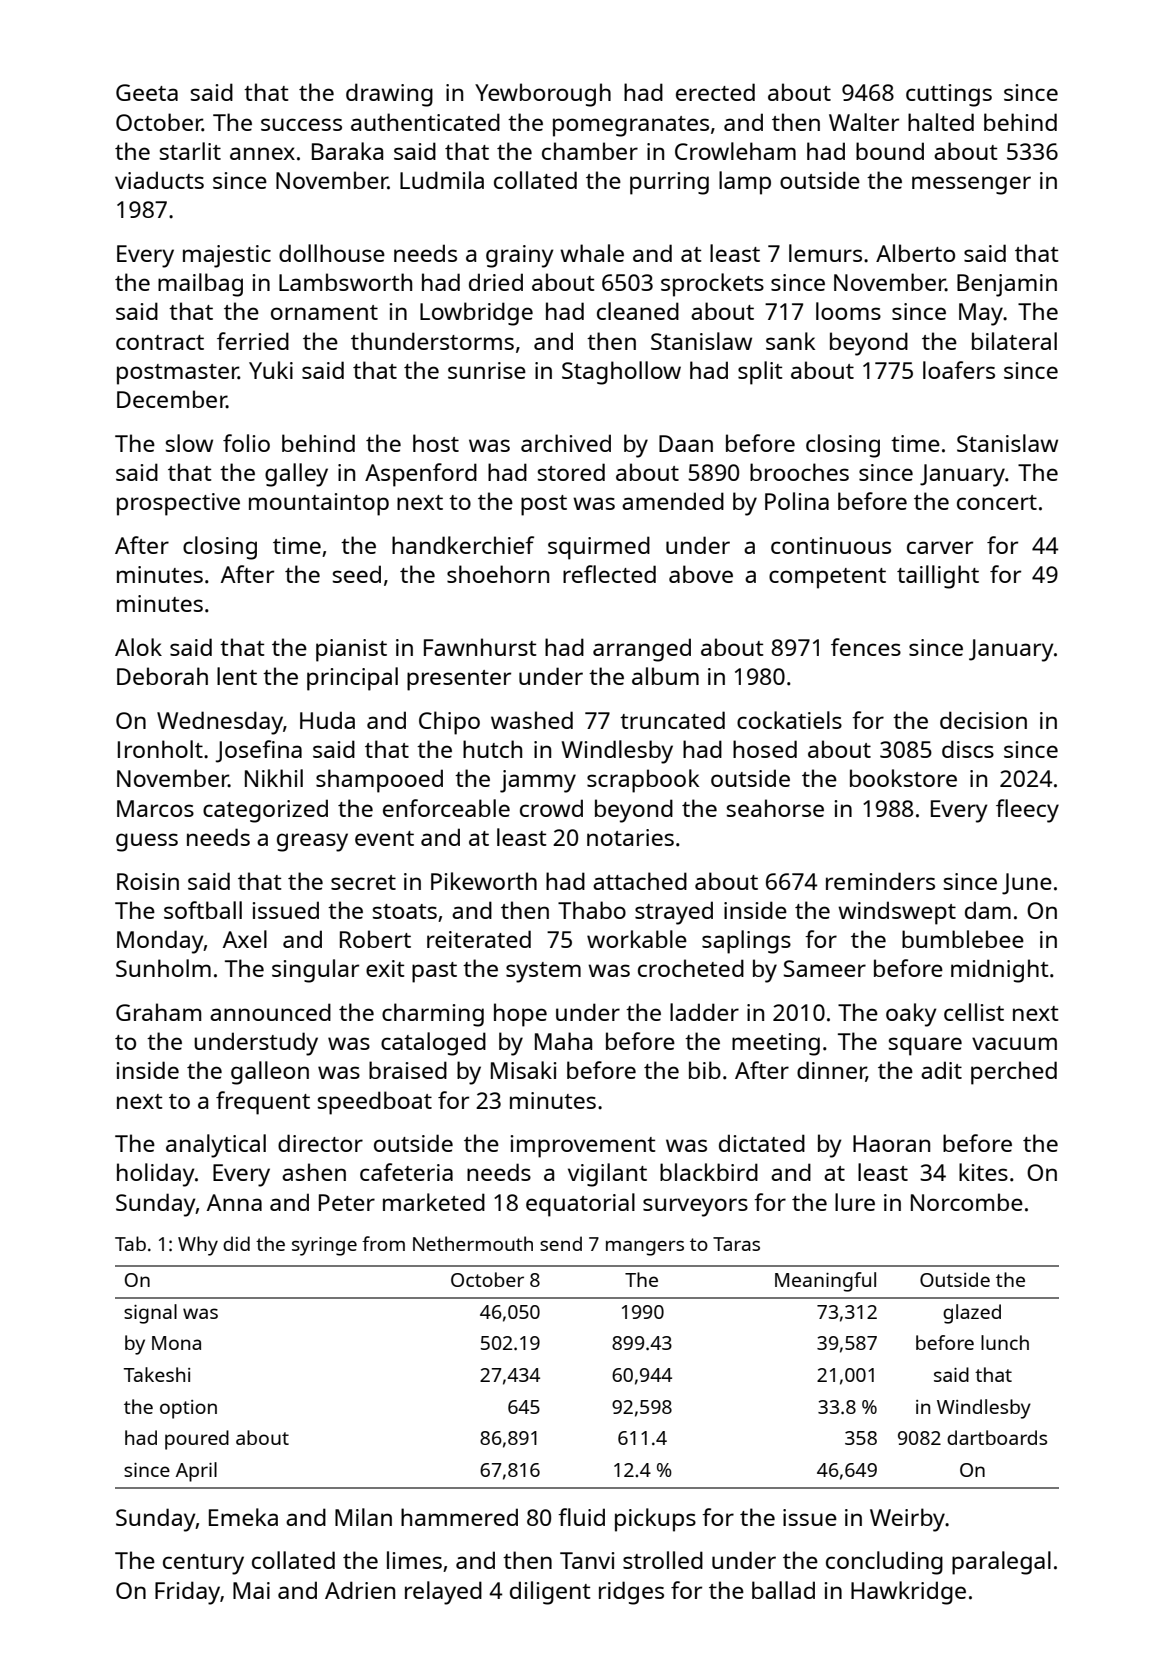  Describe the element at coordinates (543, 95) in the document. I see `Yewborough` at that location.
